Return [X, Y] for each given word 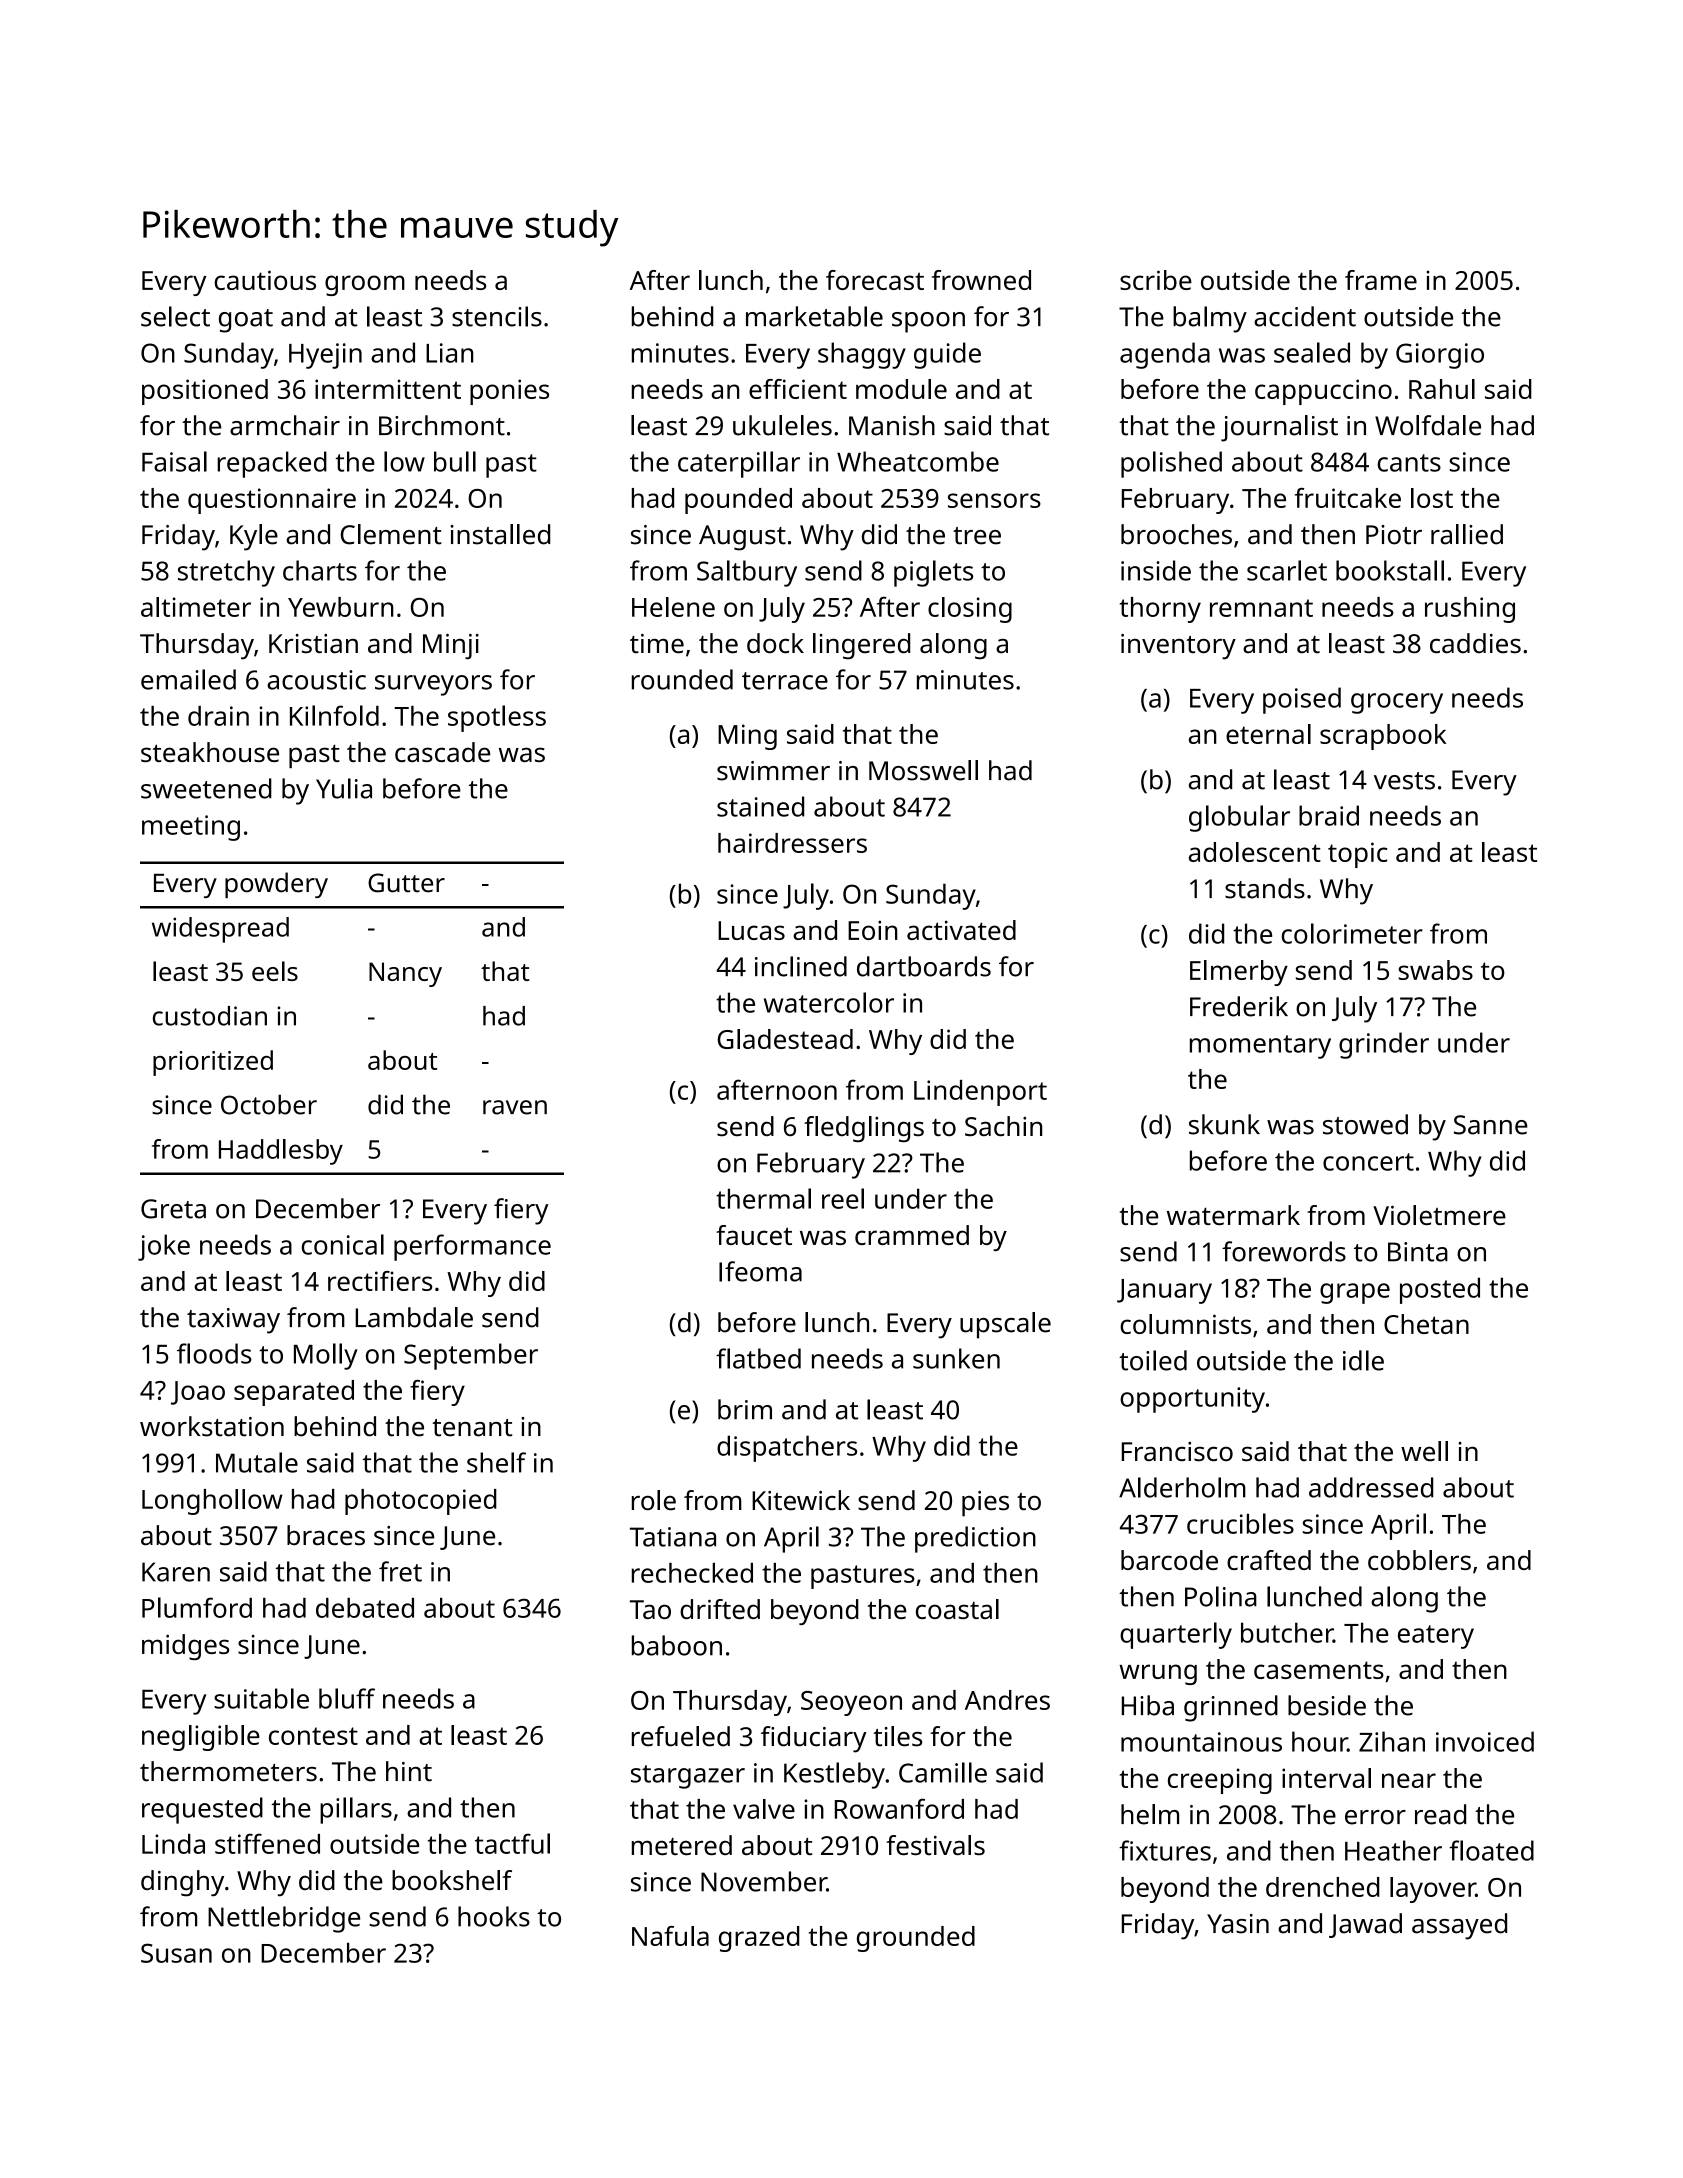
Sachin [1003, 1126]
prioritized [213, 1063]
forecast [875, 280]
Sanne [1491, 1125]
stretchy [226, 573]
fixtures [1165, 1850]
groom [365, 285]
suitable [261, 1698]
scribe [1156, 280]
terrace [785, 681]
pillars [356, 1810]
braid [1329, 815]
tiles [897, 1736]
